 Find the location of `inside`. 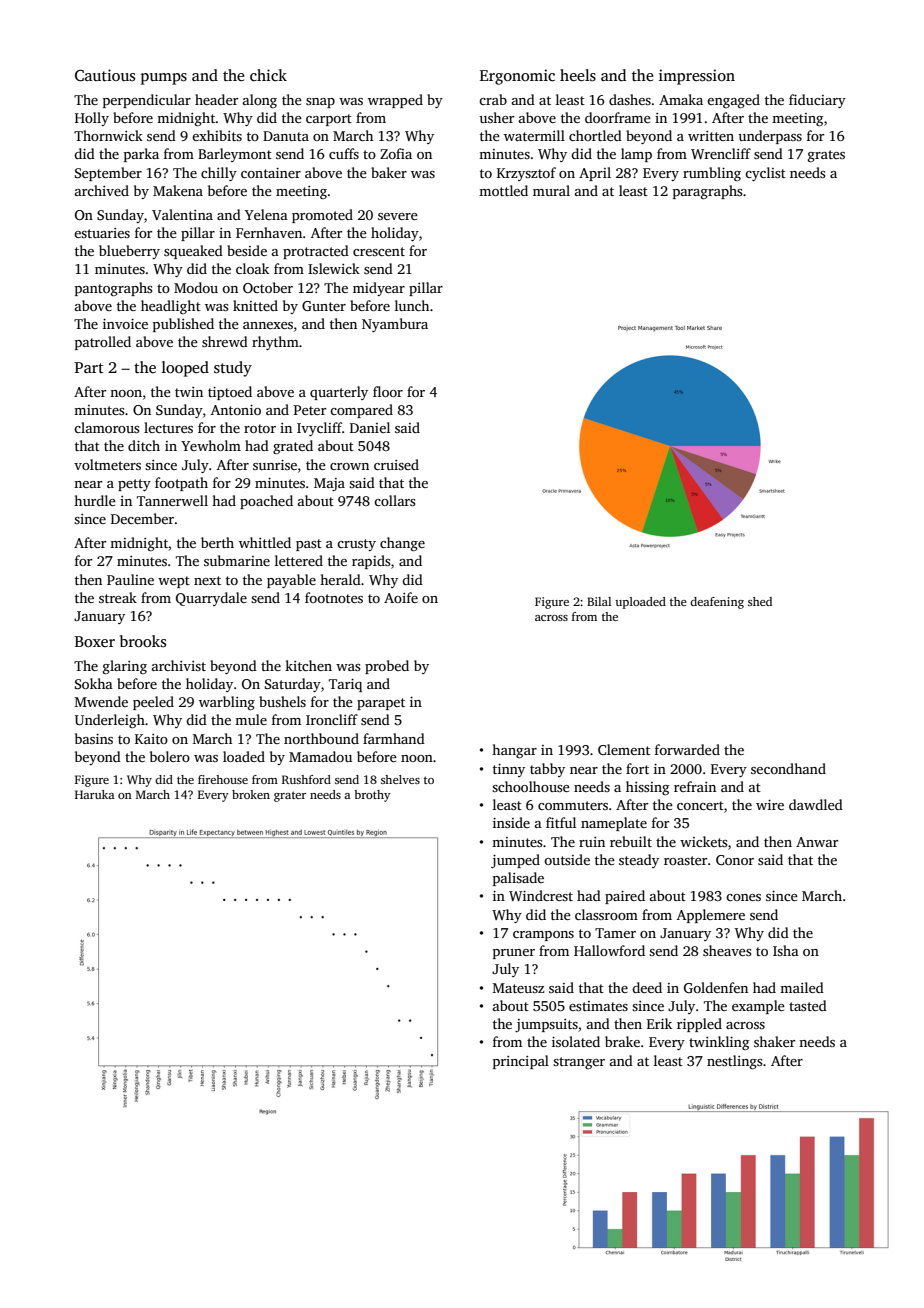

inside is located at coordinates (511, 822).
